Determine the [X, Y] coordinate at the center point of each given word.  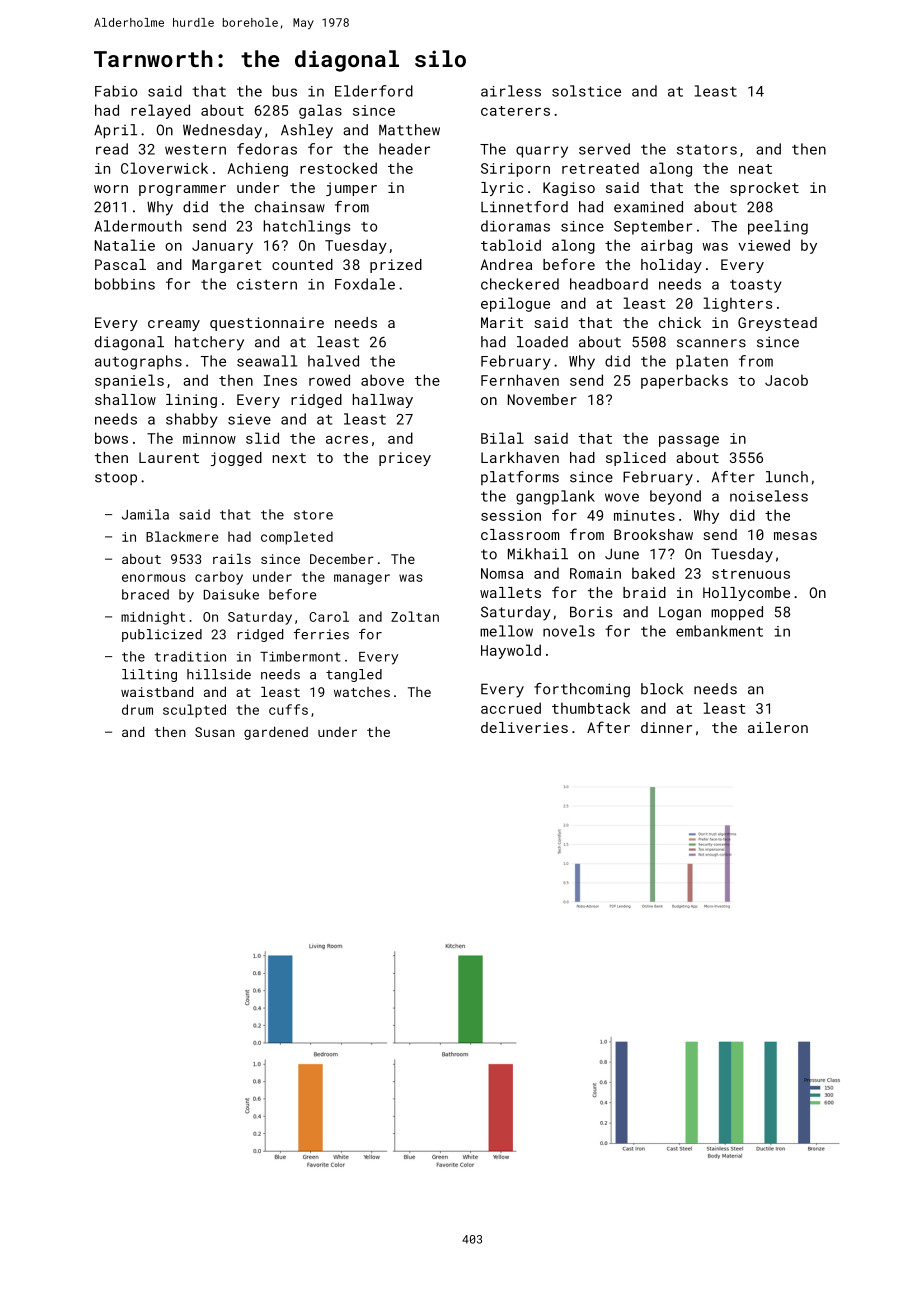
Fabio [116, 91]
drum [137, 709]
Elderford [374, 91]
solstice [586, 91]
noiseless [769, 496]
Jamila [145, 514]
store [313, 515]
